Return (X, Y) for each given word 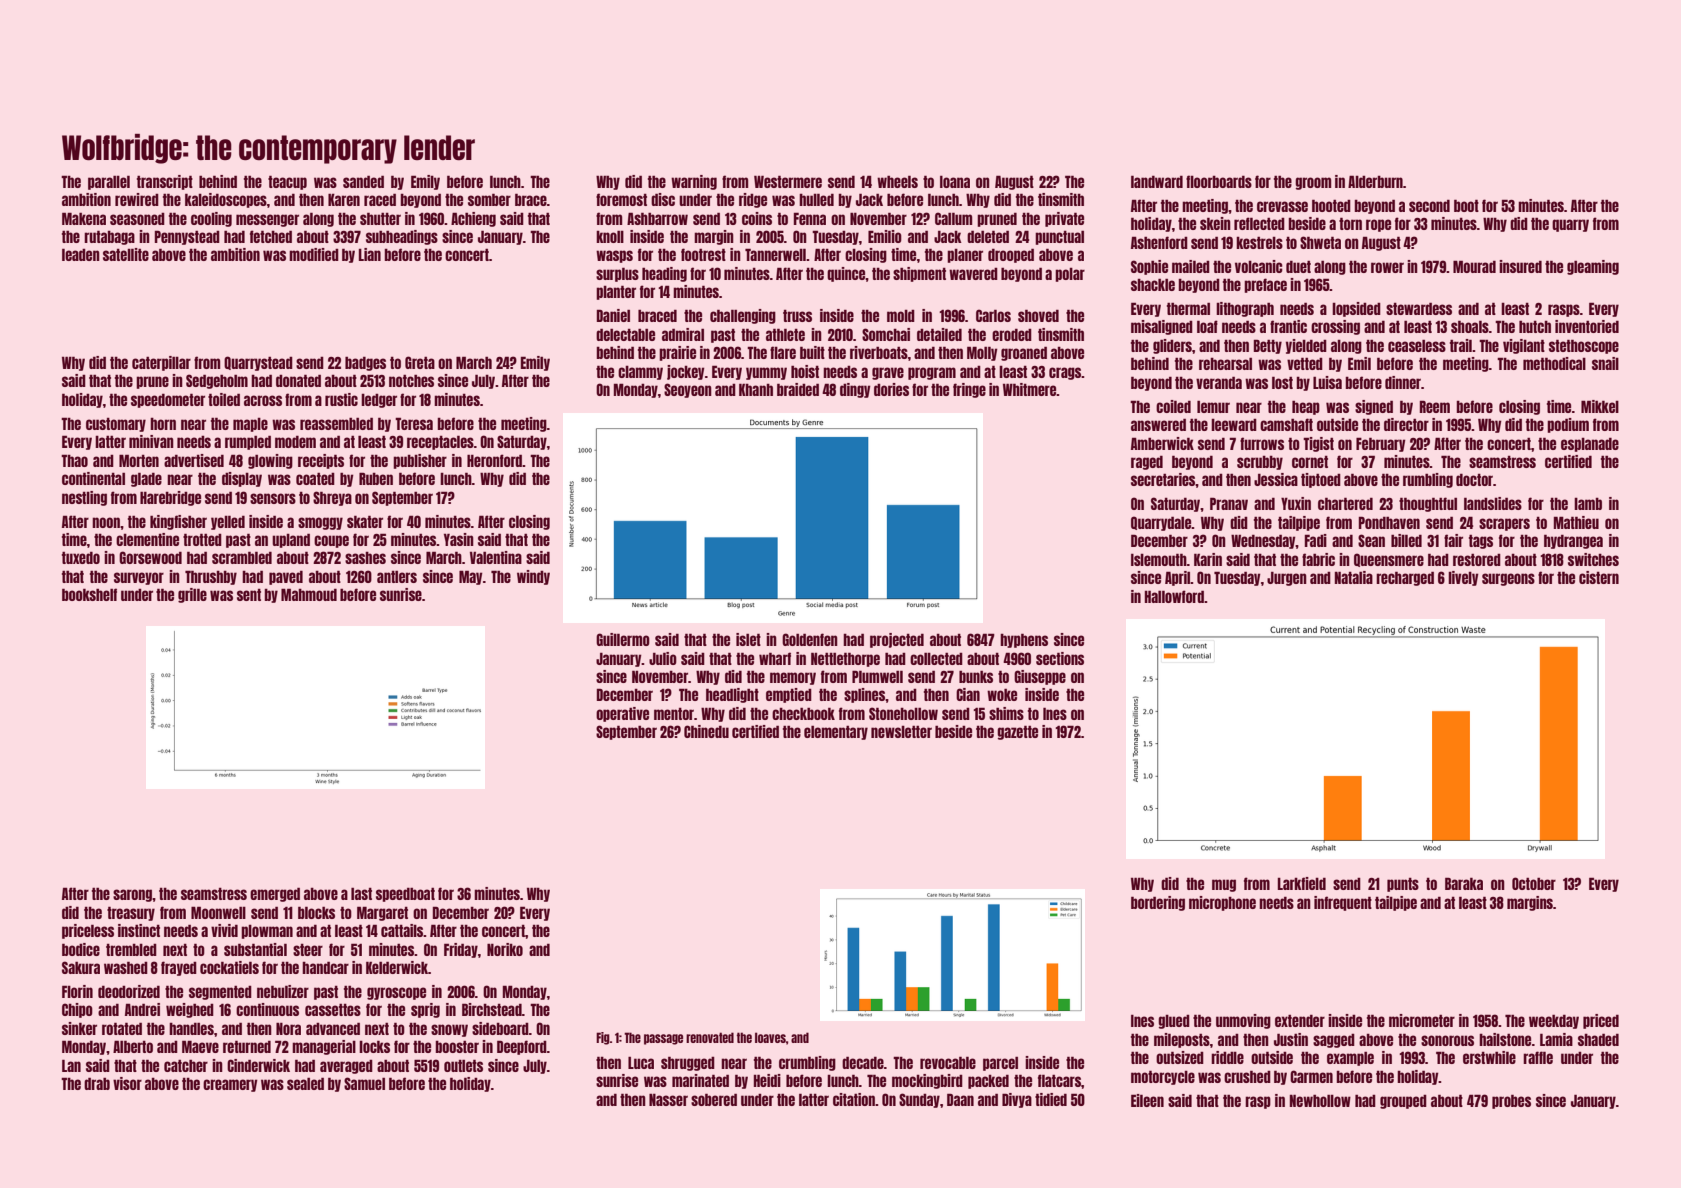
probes (1511, 1101)
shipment (919, 274)
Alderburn (1375, 181)
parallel (109, 182)
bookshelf (89, 594)
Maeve (200, 1046)
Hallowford (1174, 596)
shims (1006, 713)
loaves (770, 1037)
